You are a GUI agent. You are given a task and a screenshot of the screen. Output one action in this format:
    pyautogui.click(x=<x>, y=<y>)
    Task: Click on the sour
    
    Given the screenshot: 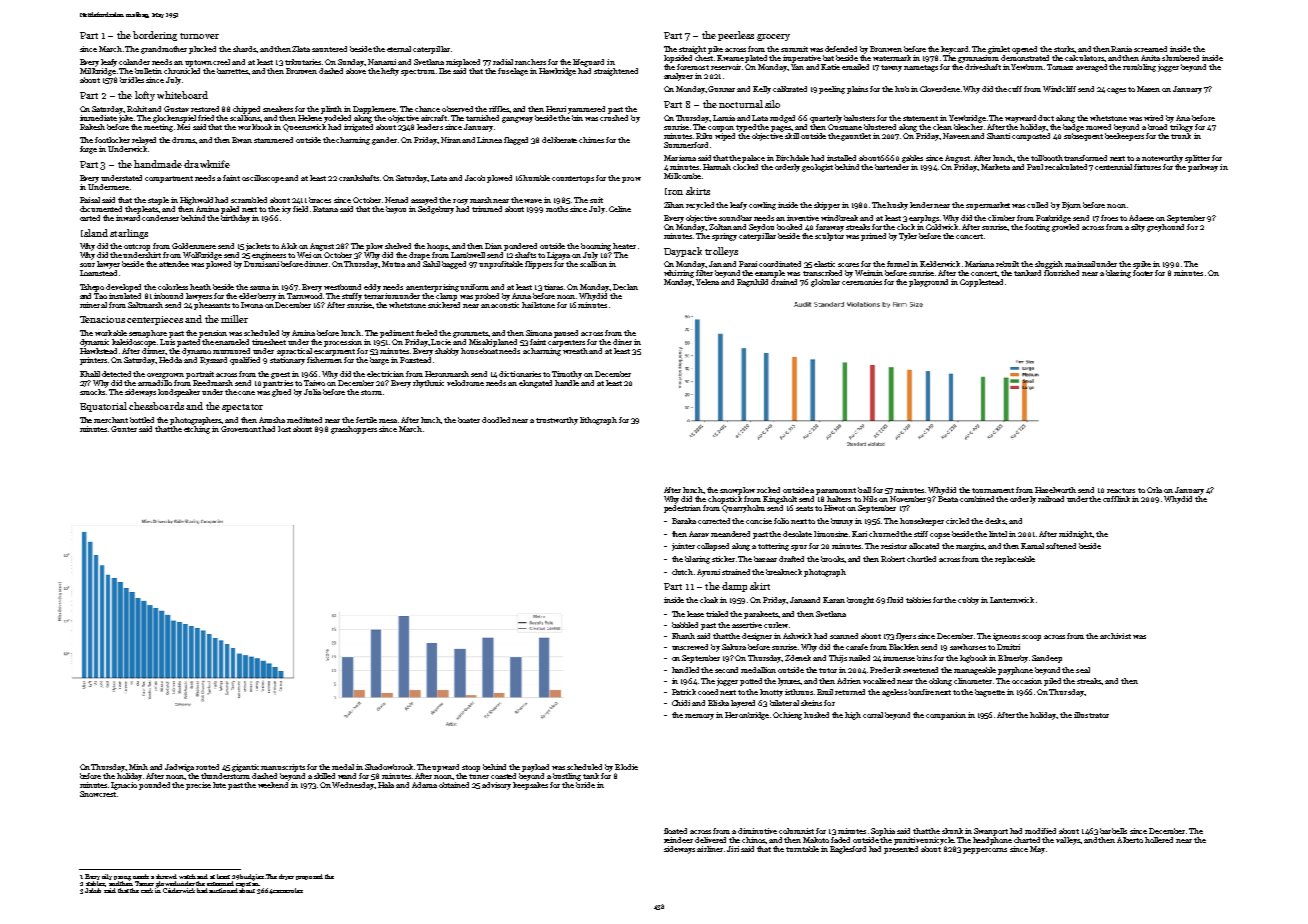 What is the action you would take?
    pyautogui.click(x=87, y=265)
